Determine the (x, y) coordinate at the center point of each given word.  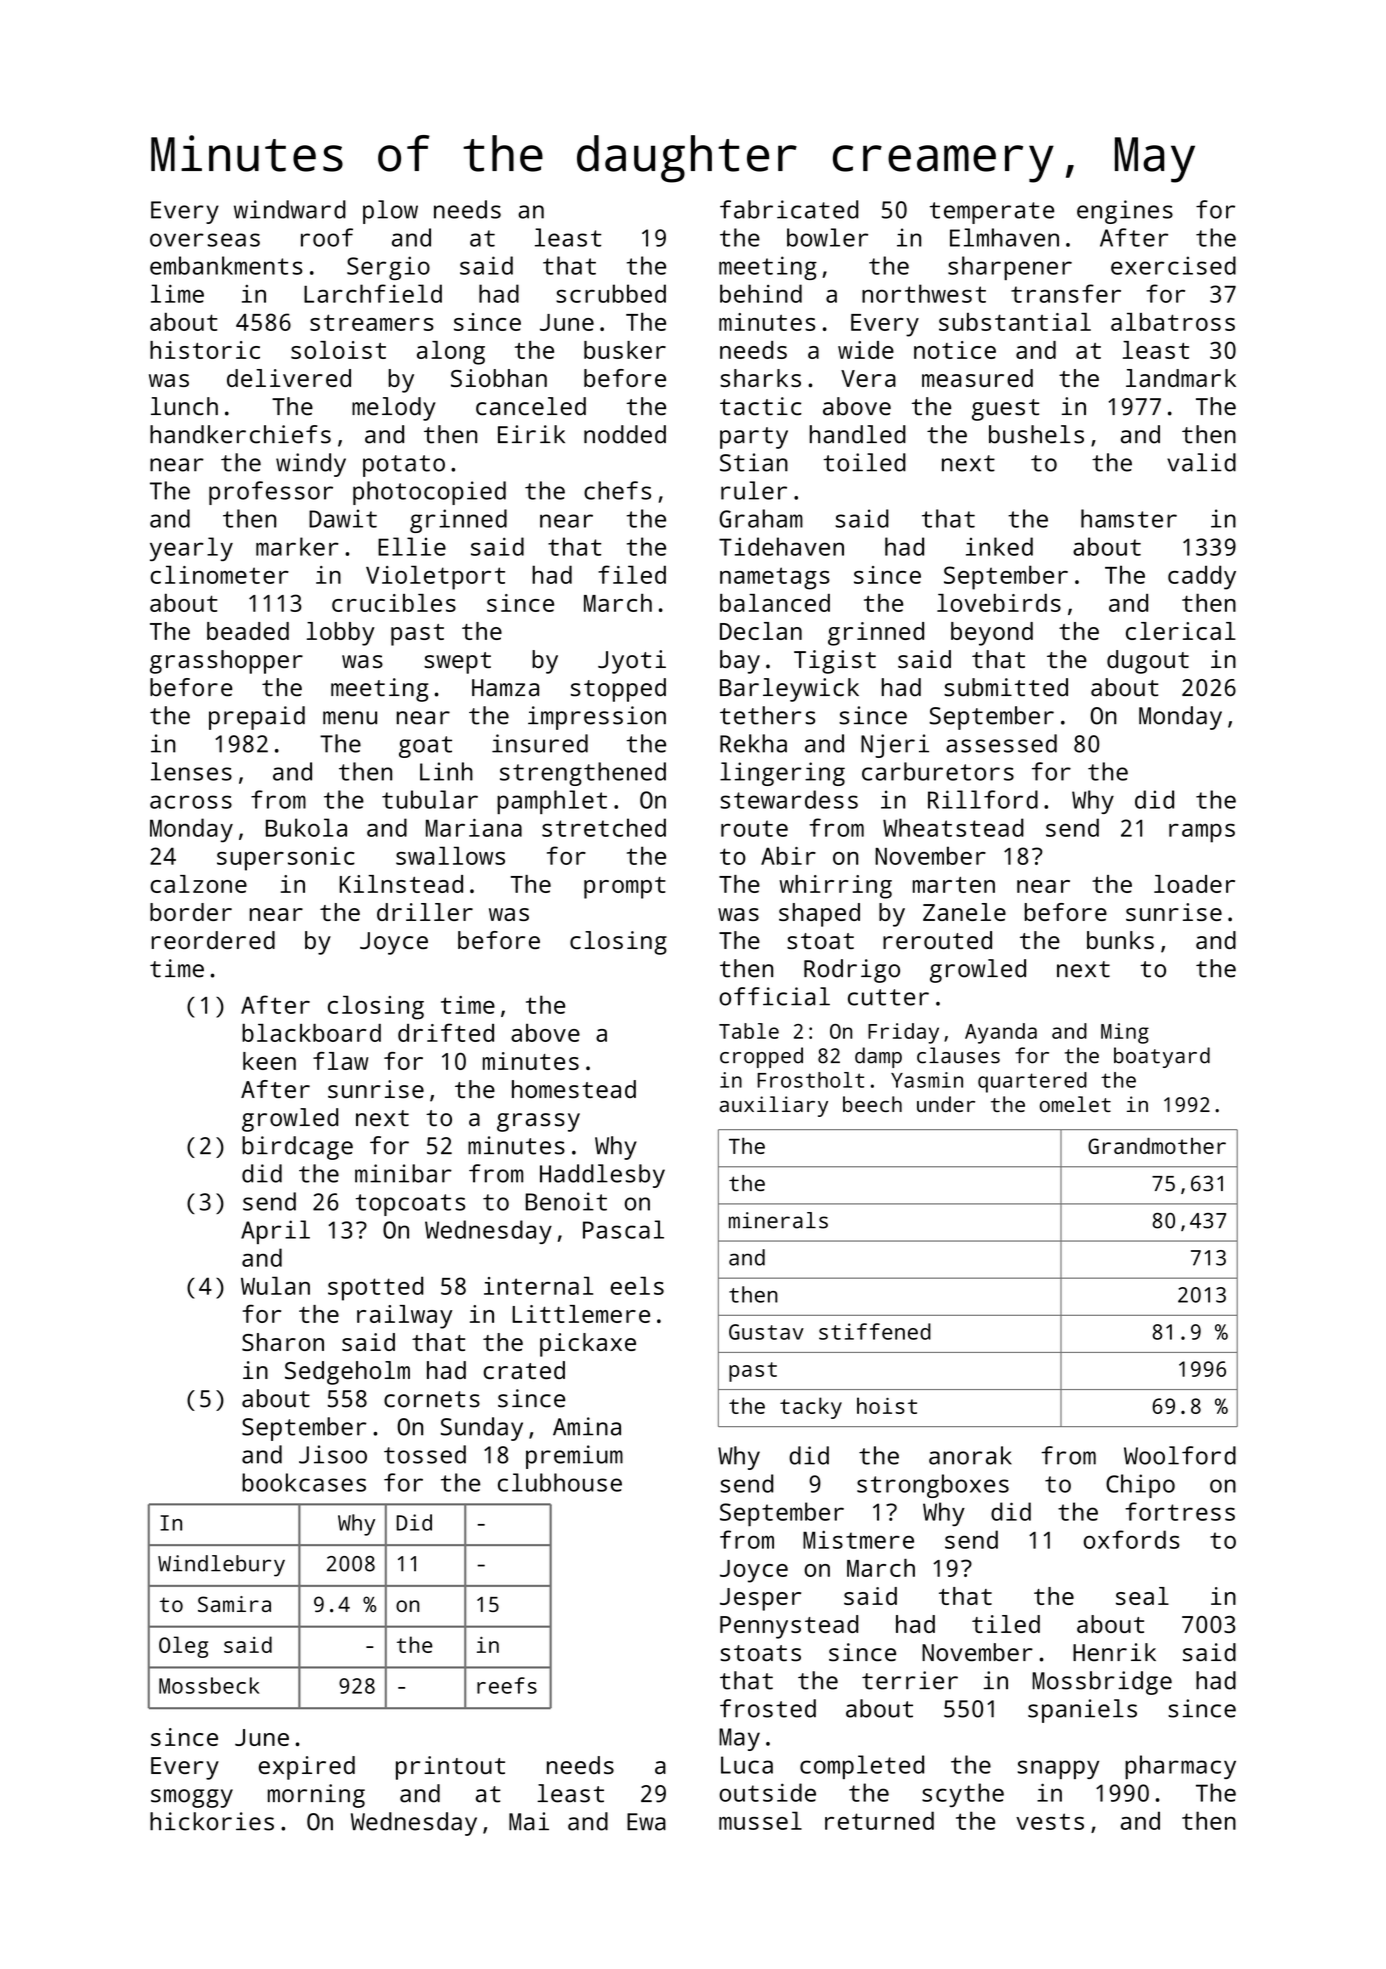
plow (390, 212)
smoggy (192, 1798)
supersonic (286, 859)
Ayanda (1001, 1033)
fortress (1180, 1511)
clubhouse (560, 1482)
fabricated (789, 209)
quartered (1032, 1082)
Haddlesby (602, 1176)
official (774, 996)
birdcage (297, 1148)
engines (1125, 212)
